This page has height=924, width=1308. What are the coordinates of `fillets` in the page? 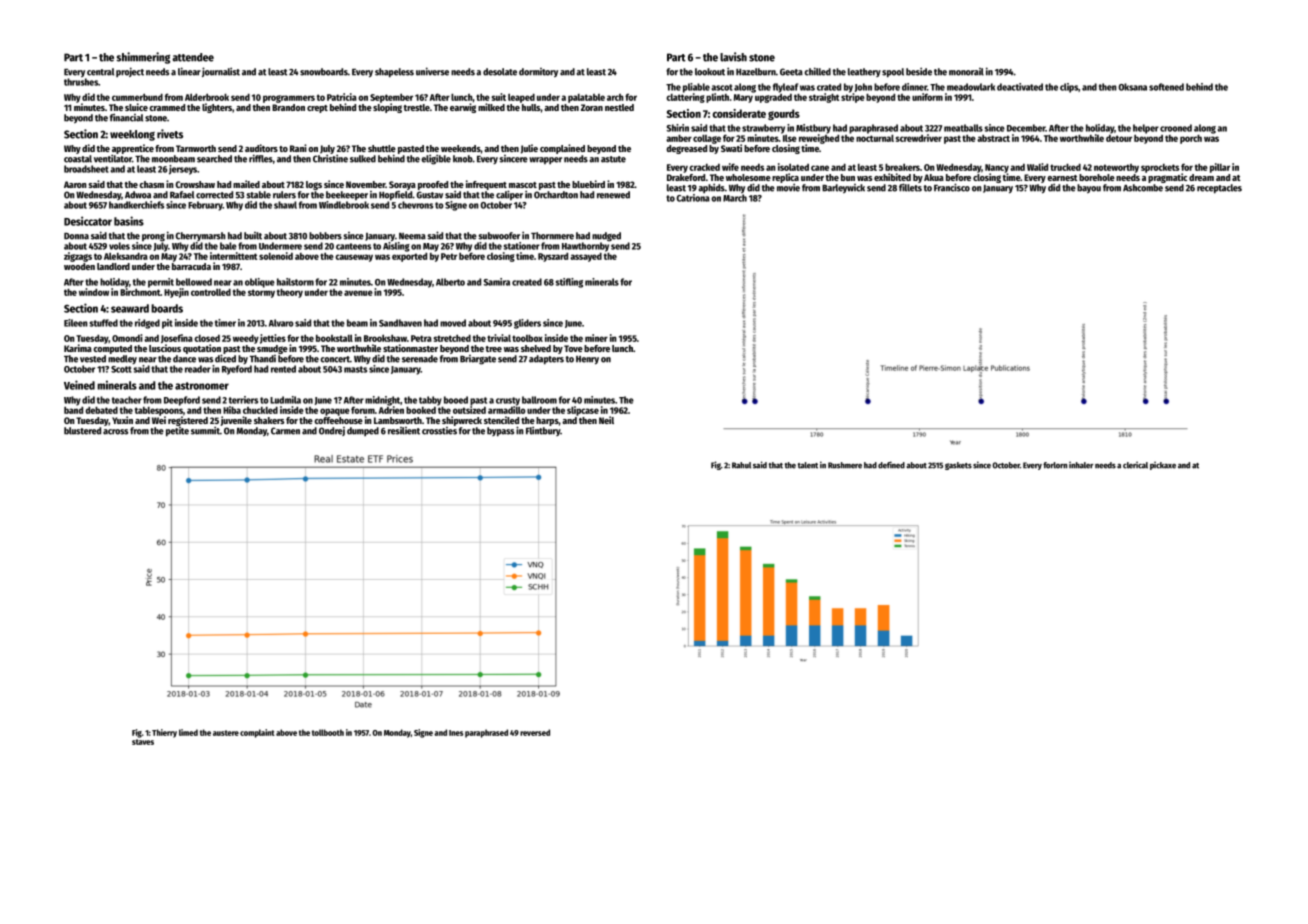 It's located at (910, 188).
